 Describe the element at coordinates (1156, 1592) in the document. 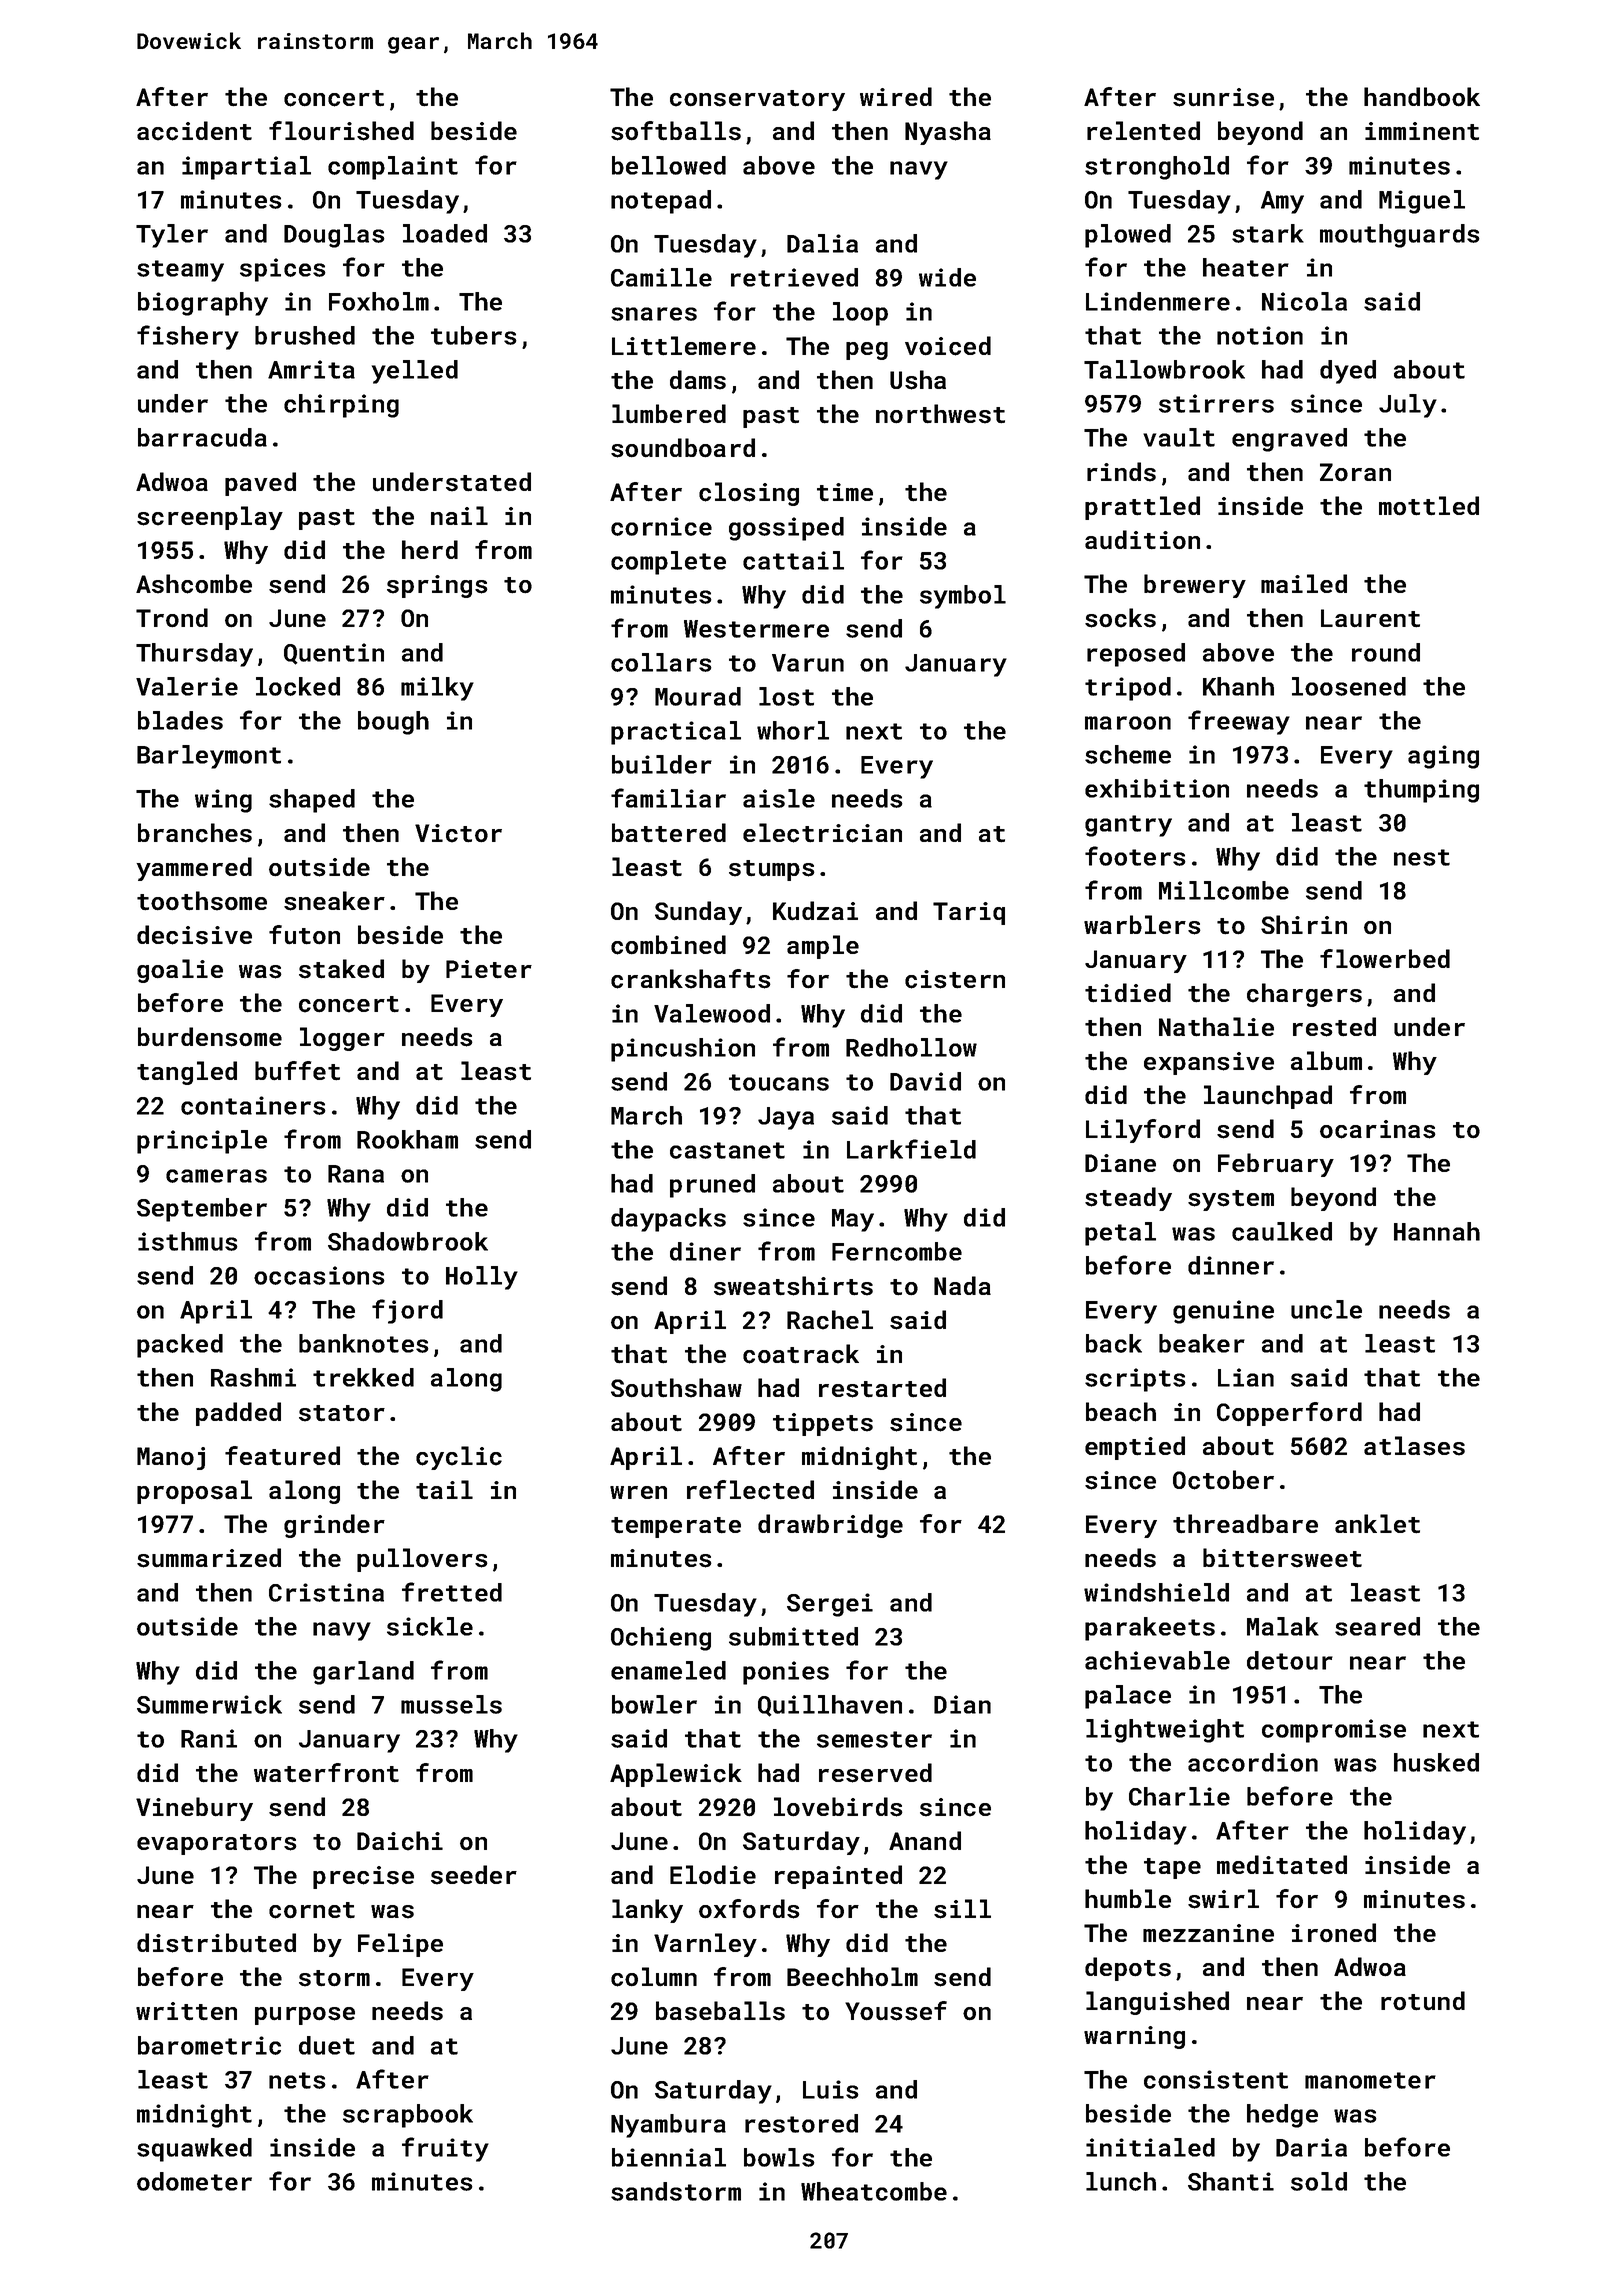

I see `windshield` at that location.
